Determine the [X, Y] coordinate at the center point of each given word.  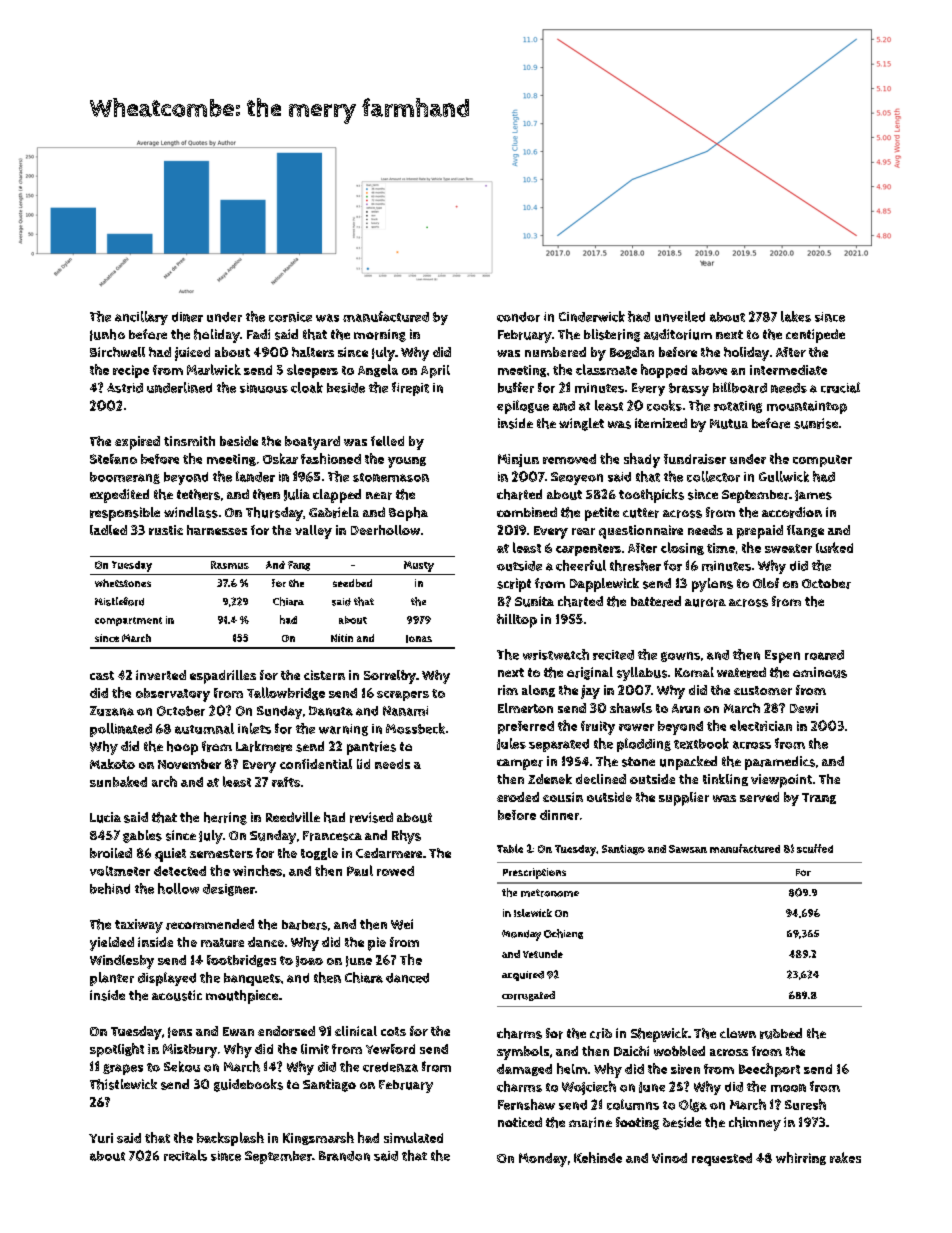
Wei [402, 924]
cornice [290, 317]
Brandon [344, 1156]
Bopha [408, 514]
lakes [796, 316]
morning [380, 335]
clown [738, 1033]
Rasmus [230, 565]
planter [112, 979]
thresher [635, 565]
